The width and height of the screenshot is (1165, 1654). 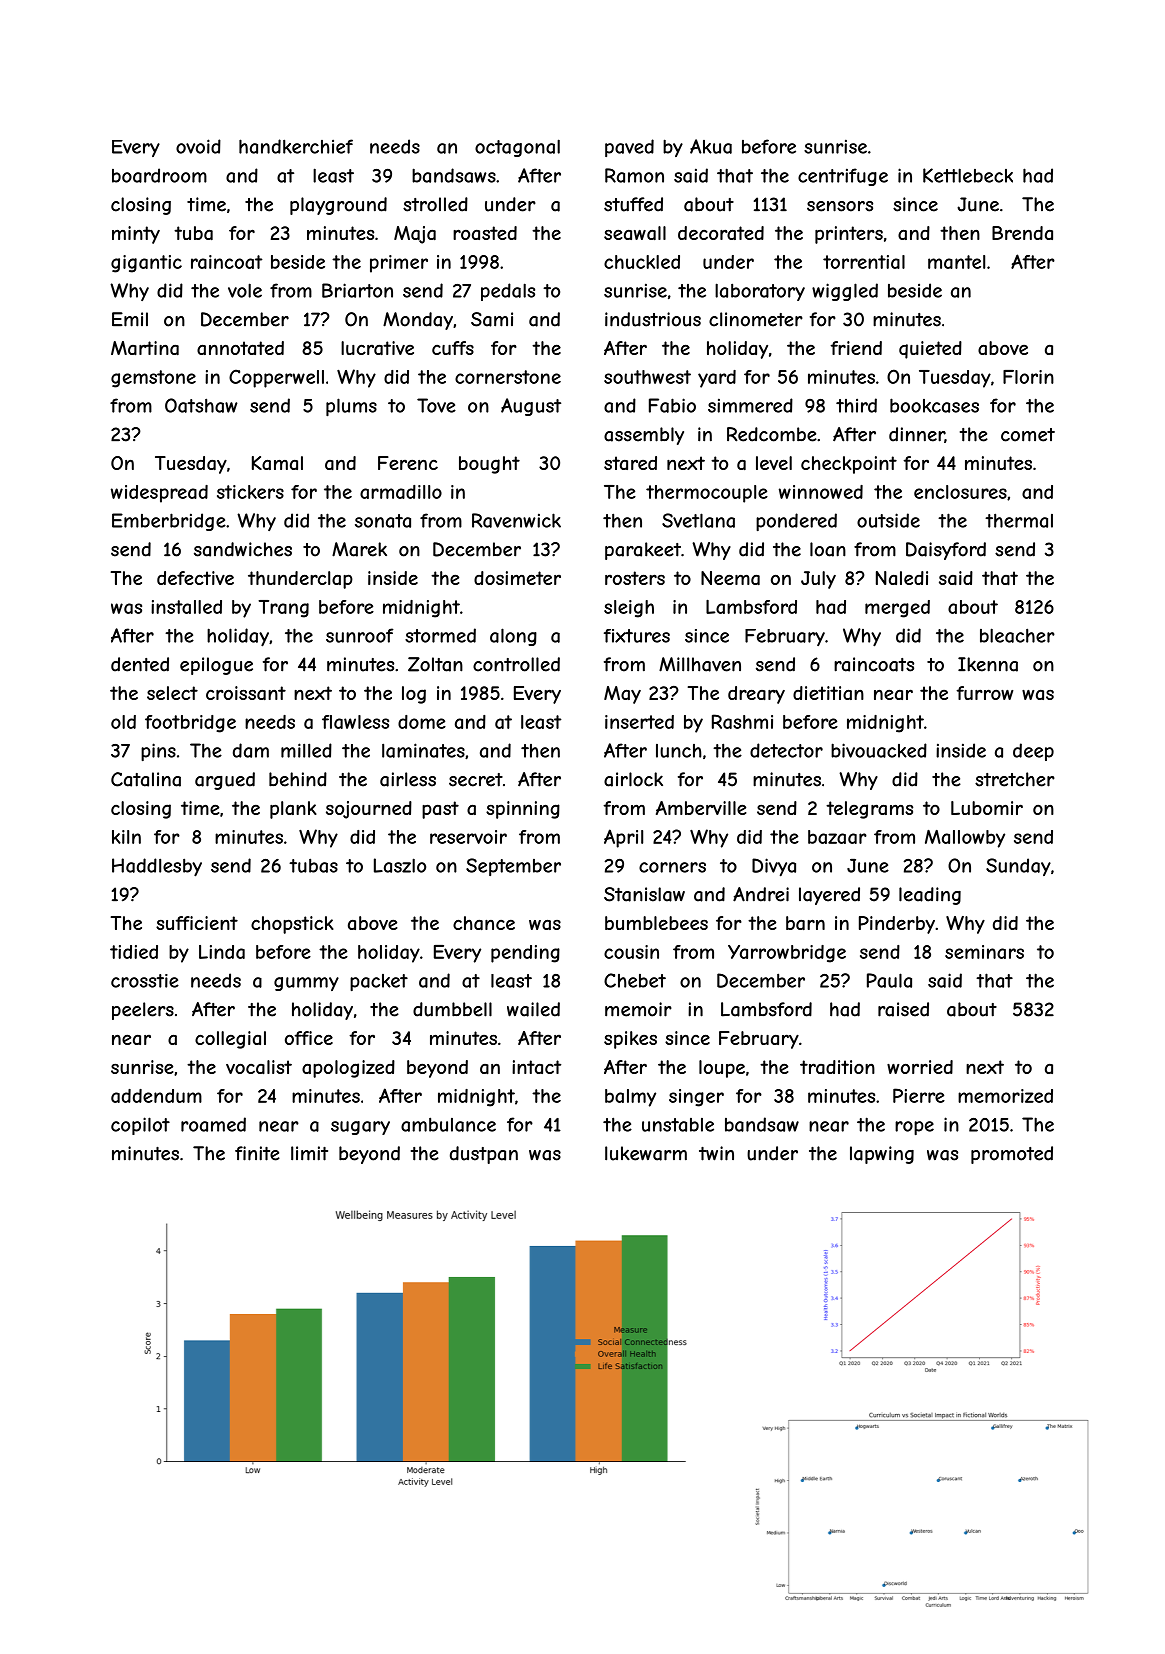 What do you see at coordinates (1012, 1155) in the screenshot?
I see `promoted` at bounding box center [1012, 1155].
